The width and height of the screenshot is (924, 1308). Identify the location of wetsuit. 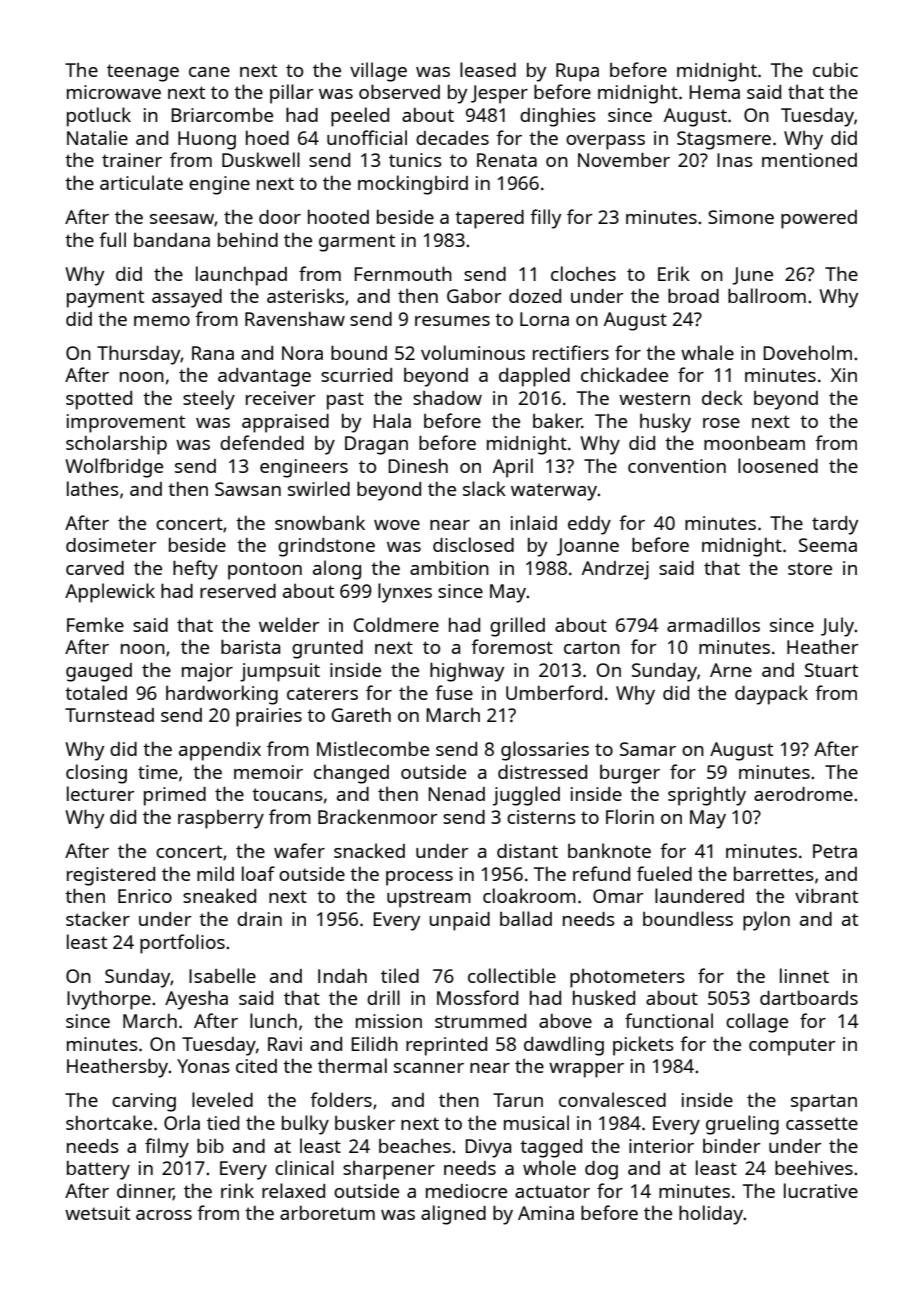
(97, 1213).
